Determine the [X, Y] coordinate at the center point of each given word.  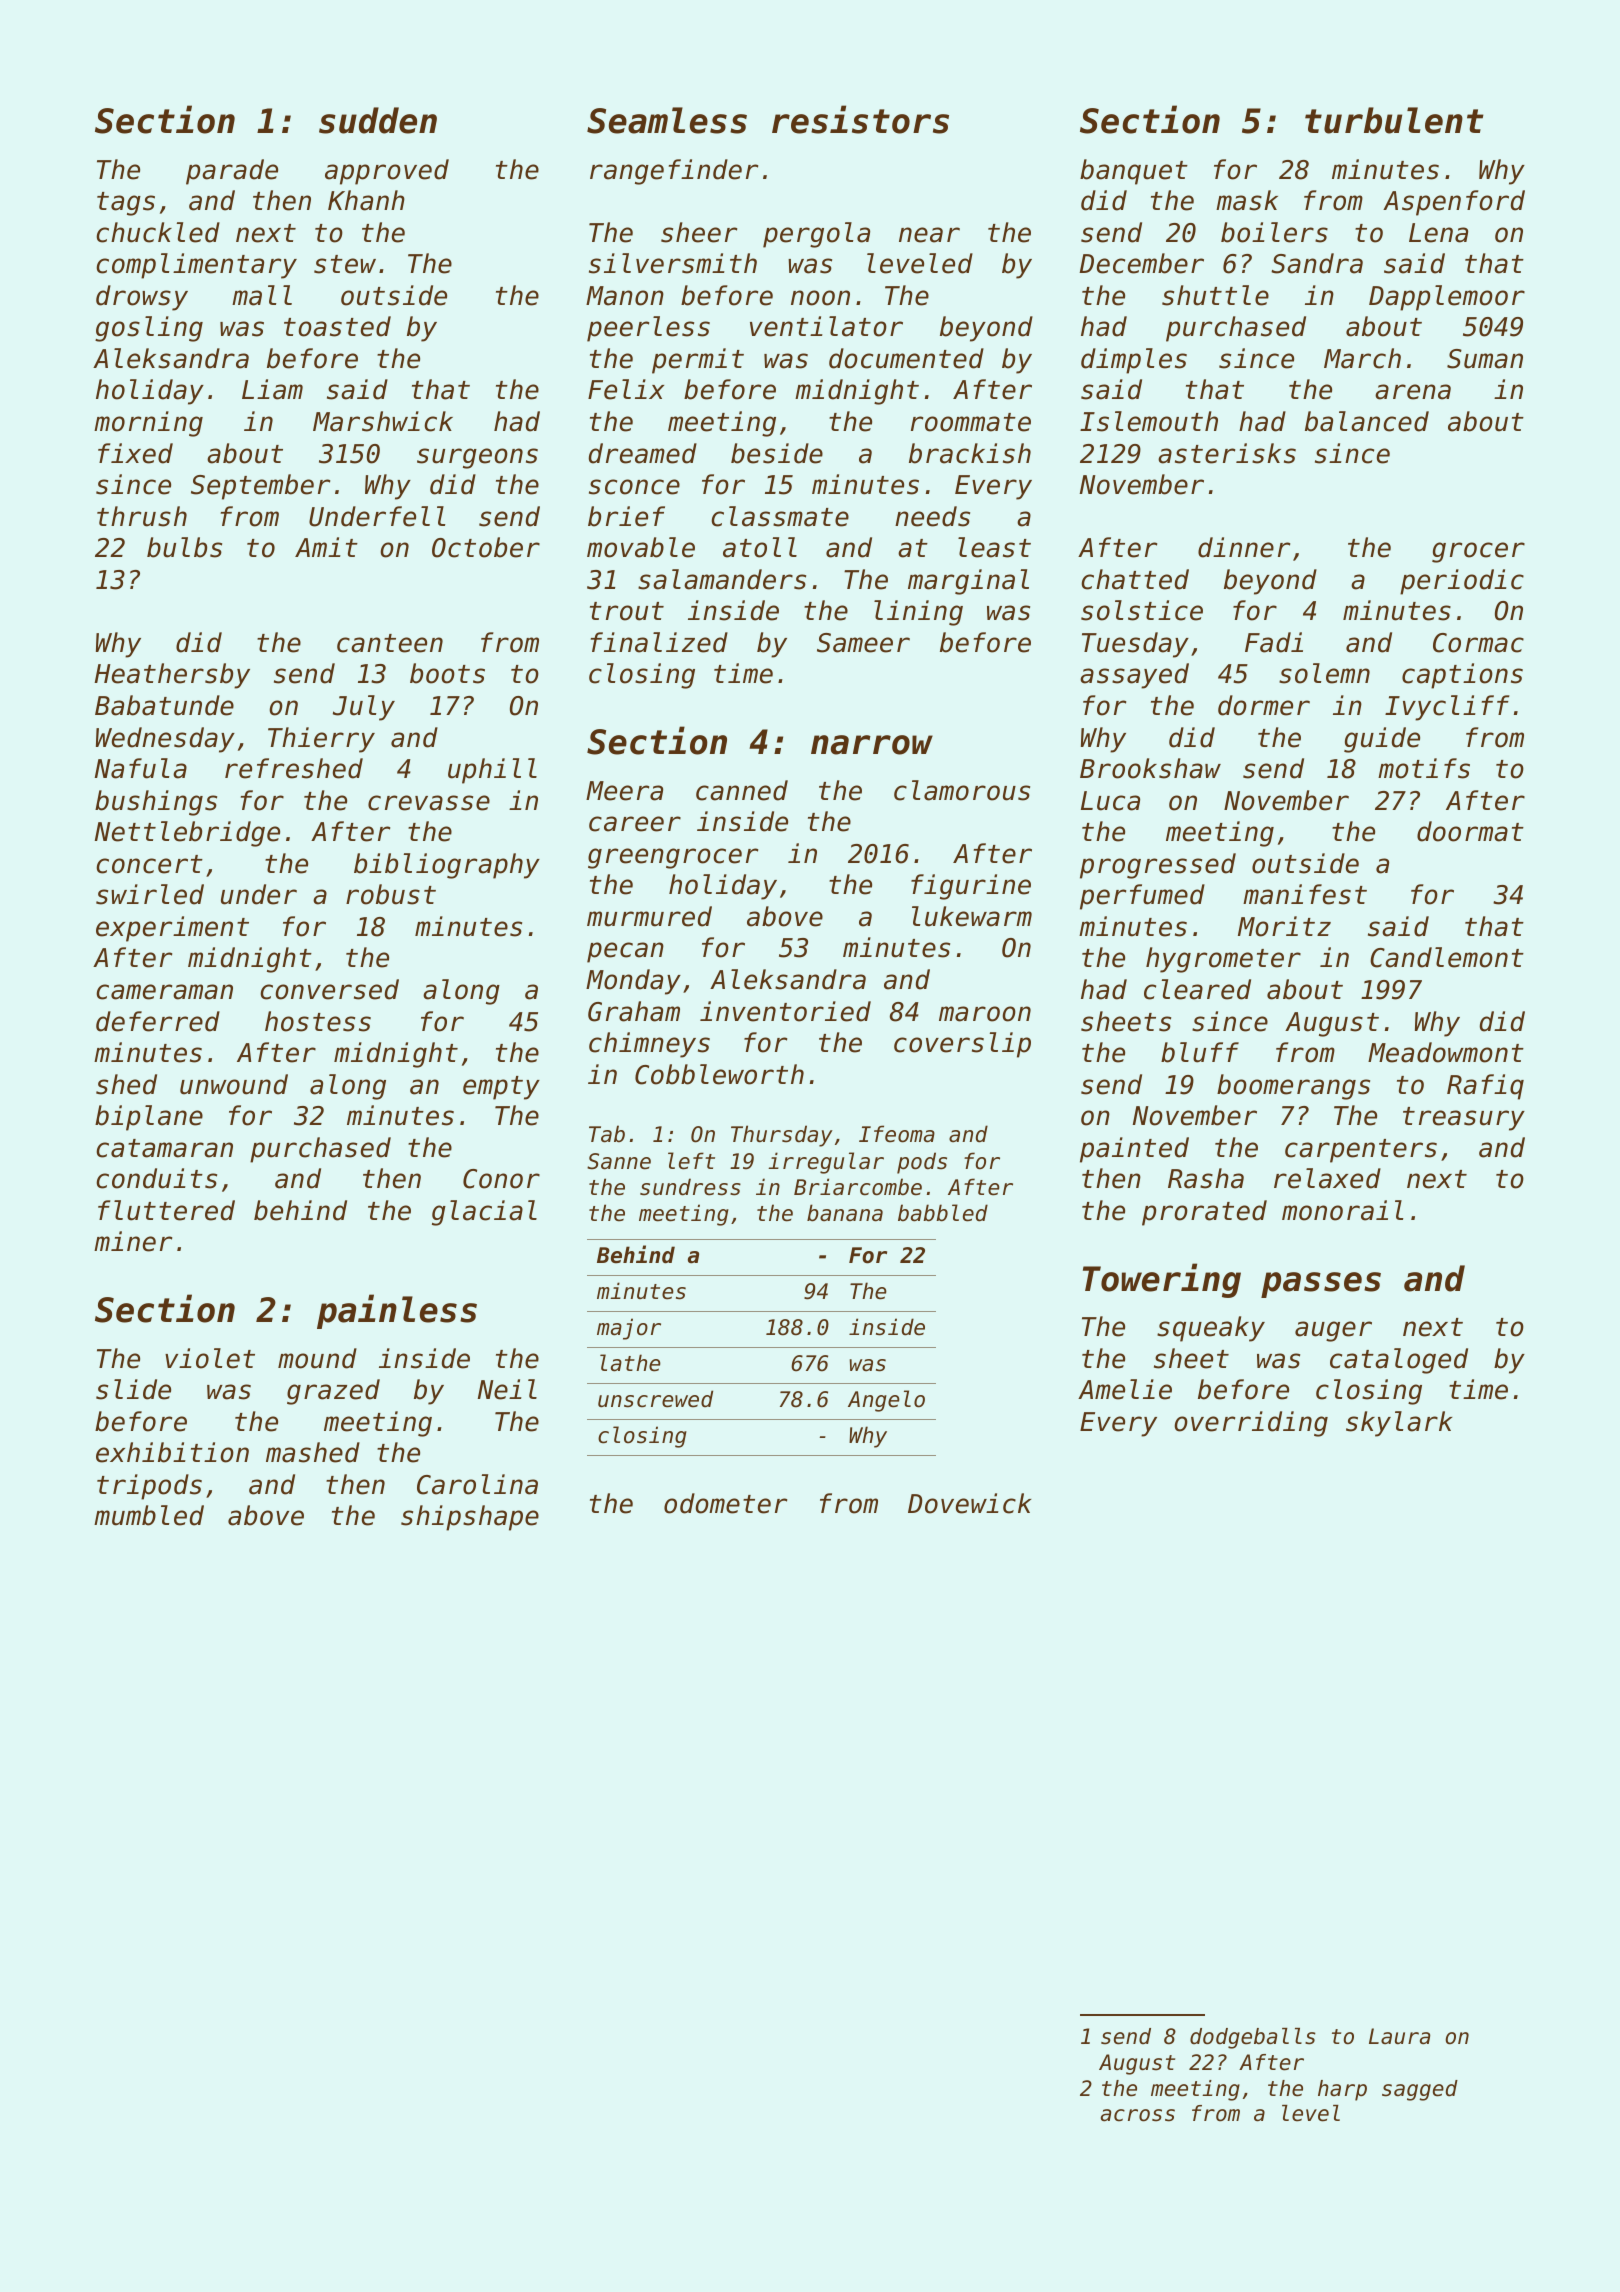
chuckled [158, 232]
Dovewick [969, 1503]
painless [397, 1311]
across [1138, 2115]
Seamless [667, 120]
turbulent [1394, 120]
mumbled [149, 1515]
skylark [1399, 1424]
